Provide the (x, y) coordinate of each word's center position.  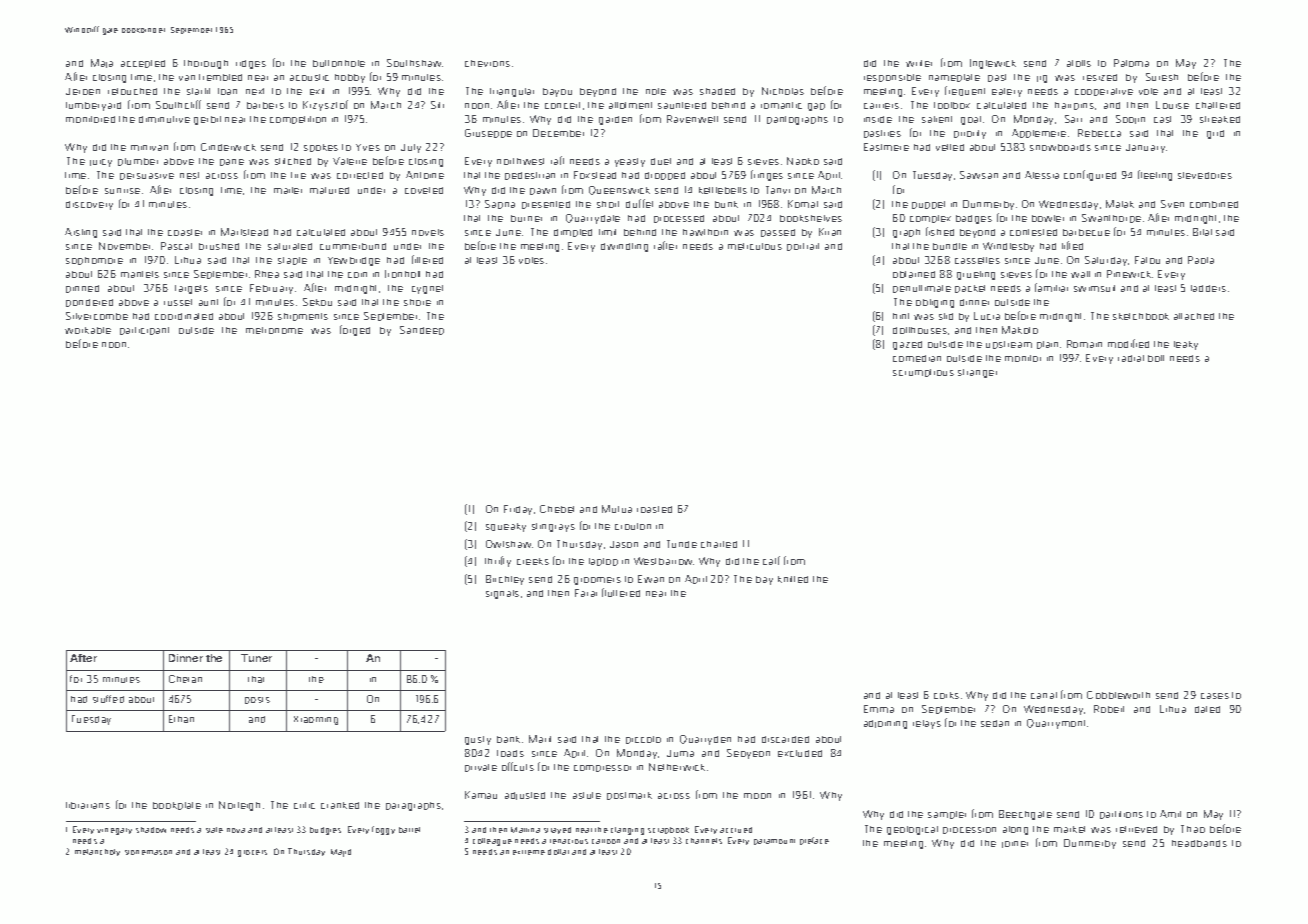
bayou (557, 92)
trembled (220, 77)
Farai (586, 593)
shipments (303, 317)
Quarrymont (1056, 724)
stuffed (108, 699)
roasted (654, 509)
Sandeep (422, 330)
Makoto (1020, 330)
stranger (977, 373)
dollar (558, 852)
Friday (518, 510)
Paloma (1131, 63)
